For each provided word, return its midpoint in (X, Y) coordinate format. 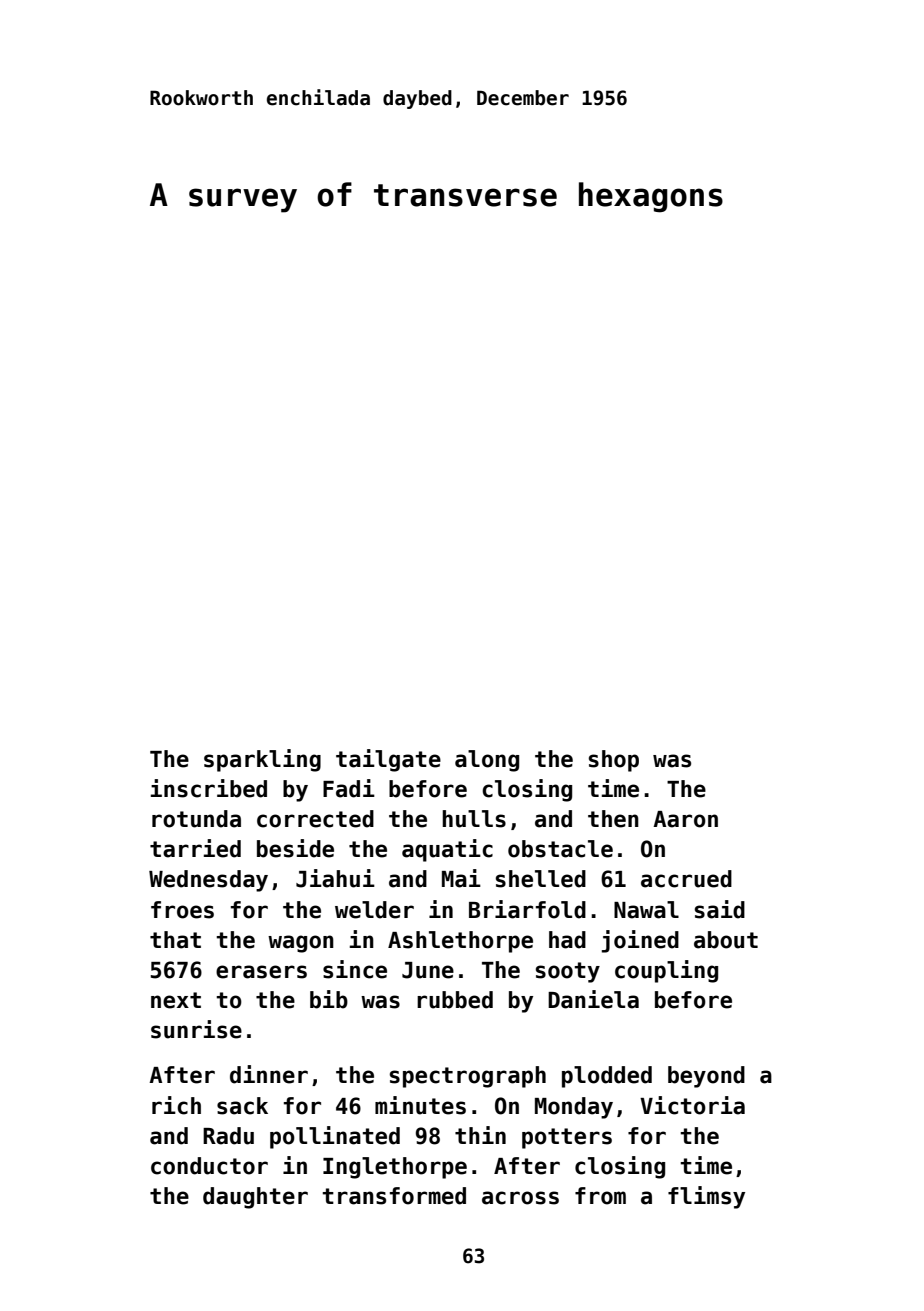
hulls (474, 819)
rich (176, 1105)
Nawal (646, 910)
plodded (607, 1077)
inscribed (209, 788)
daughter (255, 1198)
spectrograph (468, 1077)
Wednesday (208, 881)
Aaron (685, 819)
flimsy (706, 1197)
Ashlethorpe (460, 942)
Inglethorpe (395, 1168)
